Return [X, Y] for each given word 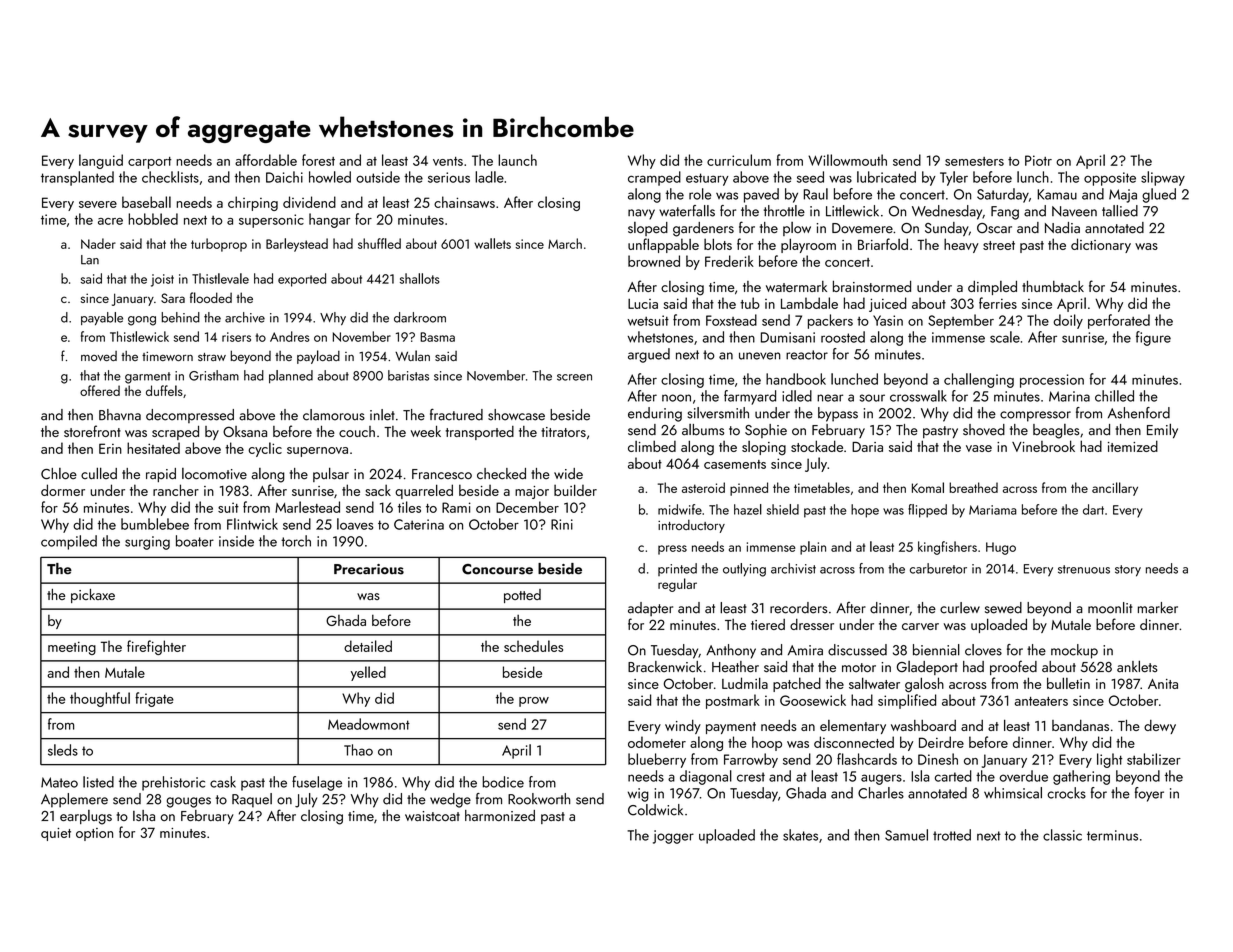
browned [654, 261]
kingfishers [947, 548]
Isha [144, 815]
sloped [648, 229]
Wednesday [947, 212]
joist [162, 280]
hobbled [153, 219]
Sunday [947, 229]
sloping [764, 448]
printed [677, 569]
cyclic [265, 449]
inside [236, 541]
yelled [368, 673]
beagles [1056, 431]
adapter [650, 609]
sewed [1003, 608]
